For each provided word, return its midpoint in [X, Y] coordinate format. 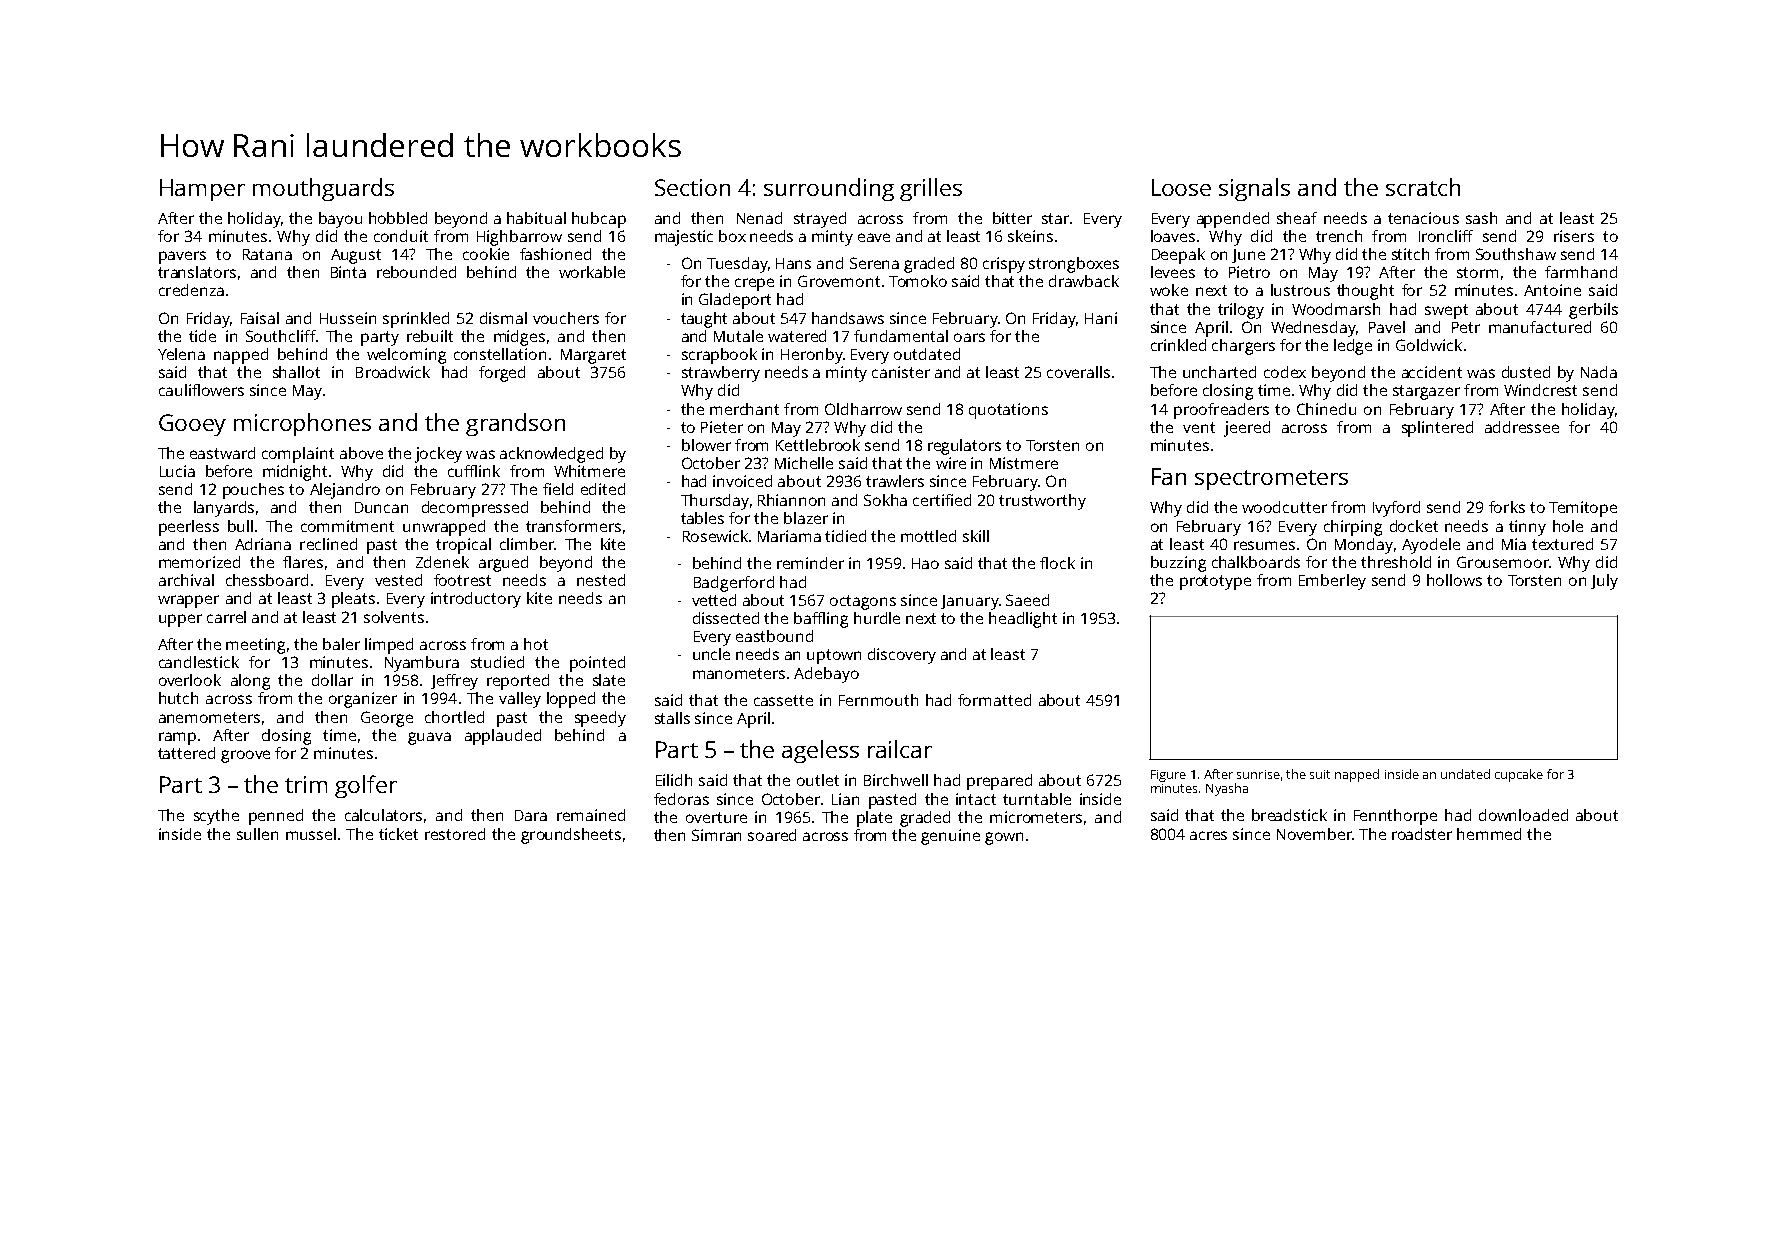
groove [245, 756]
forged [502, 374]
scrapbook [719, 356]
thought [1365, 292]
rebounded [416, 272]
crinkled [1178, 345]
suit [1320, 774]
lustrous [1300, 290]
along [250, 682]
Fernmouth [878, 700]
